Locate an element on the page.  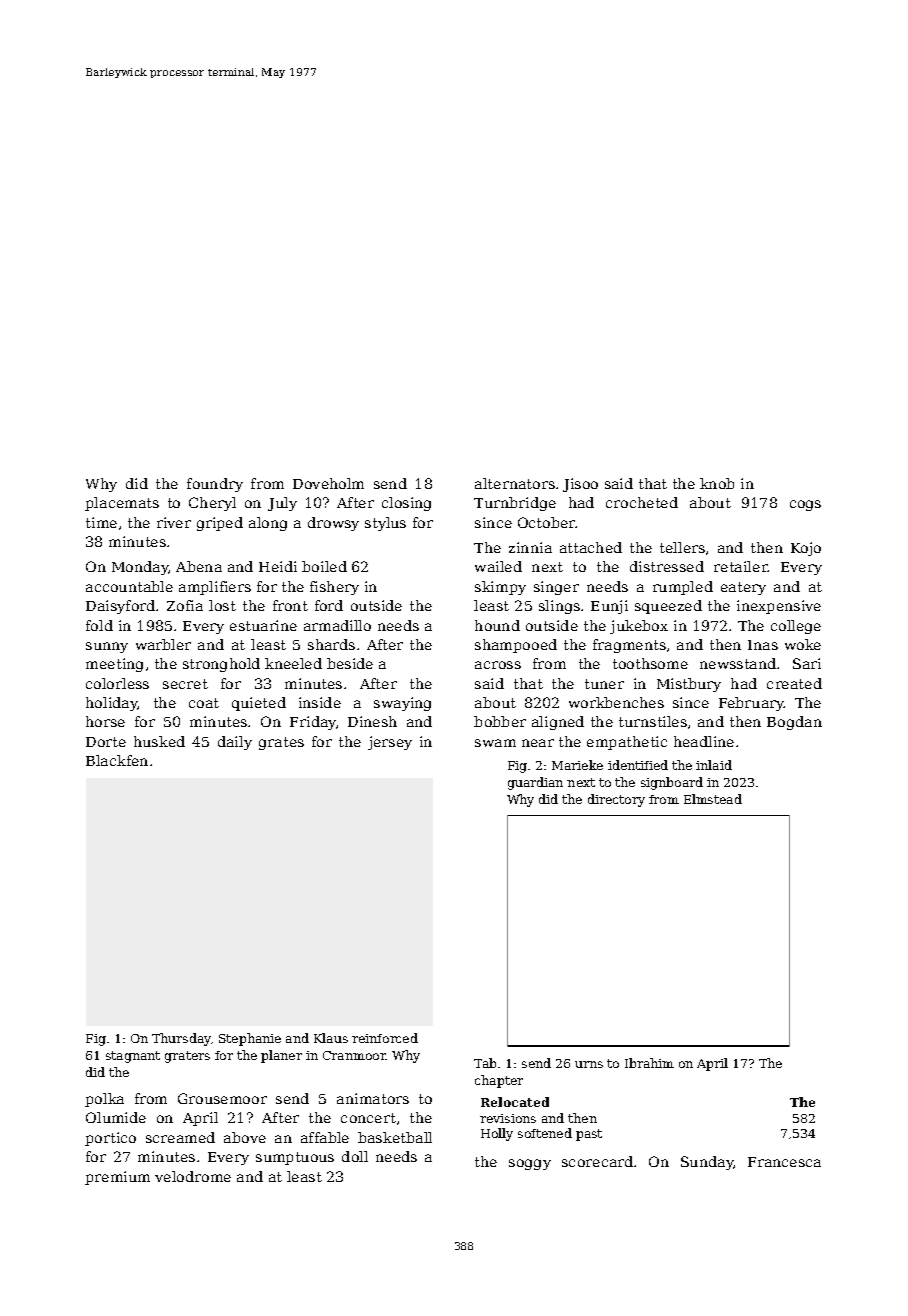
knob is located at coordinates (717, 483).
